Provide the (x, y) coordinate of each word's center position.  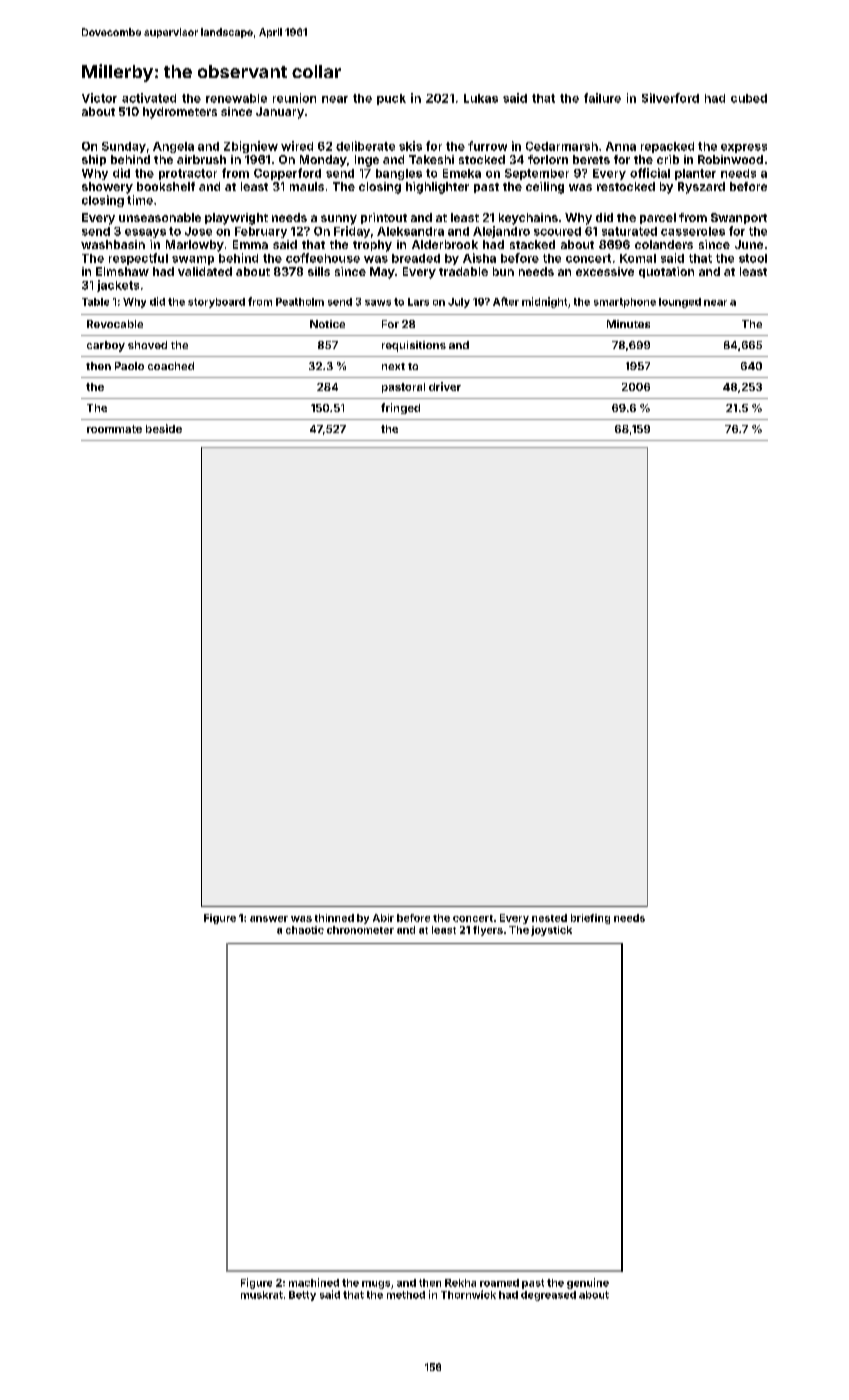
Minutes (628, 324)
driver (445, 386)
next (393, 366)
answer (269, 919)
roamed (499, 1283)
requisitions (414, 346)
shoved (147, 345)
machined (314, 1282)
